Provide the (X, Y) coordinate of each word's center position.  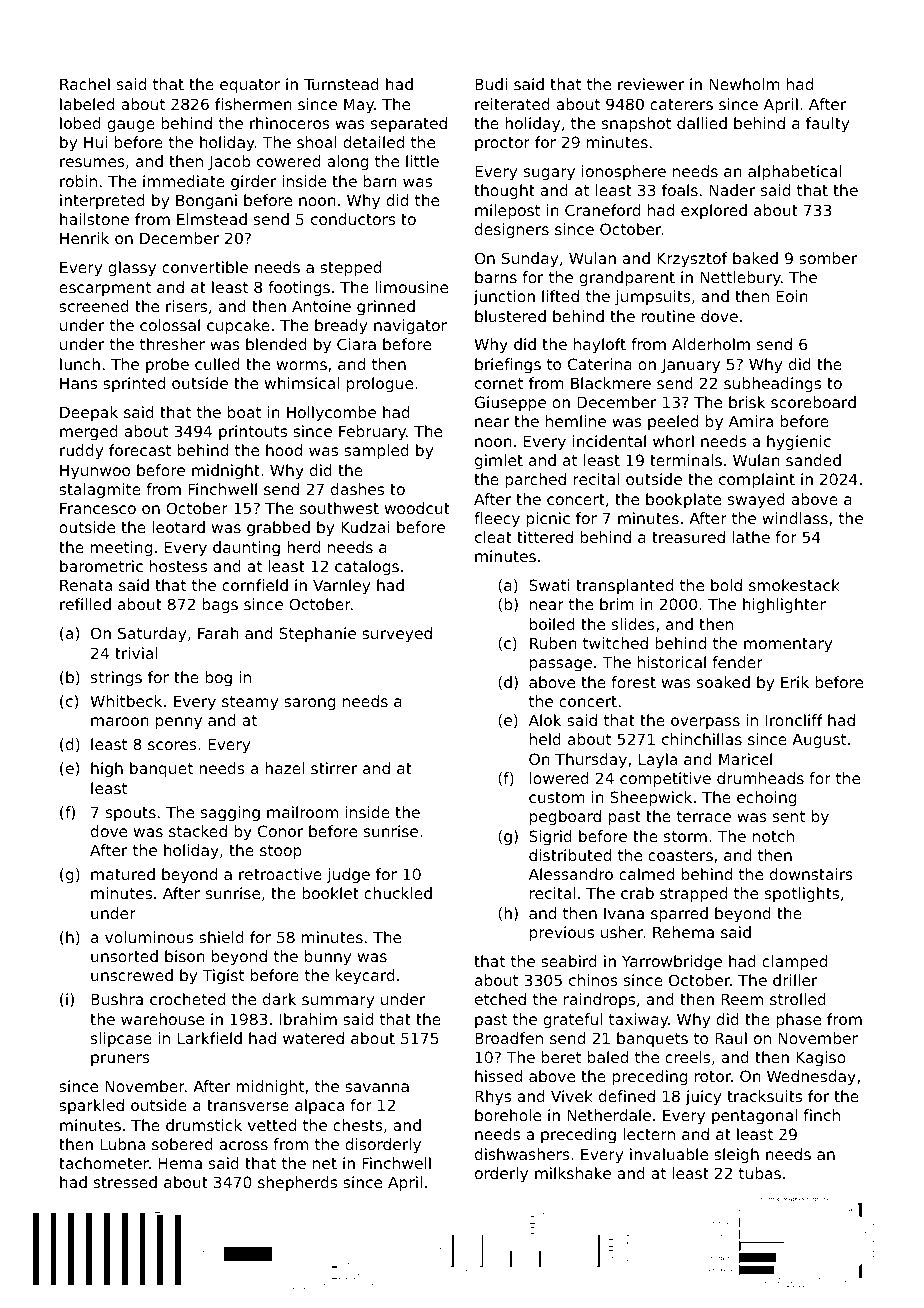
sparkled (91, 1106)
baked (755, 258)
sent (789, 816)
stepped (350, 268)
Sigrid (550, 837)
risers (186, 306)
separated (409, 124)
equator (250, 86)
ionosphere (624, 172)
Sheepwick (651, 798)
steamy (250, 703)
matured (123, 874)
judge (348, 875)
